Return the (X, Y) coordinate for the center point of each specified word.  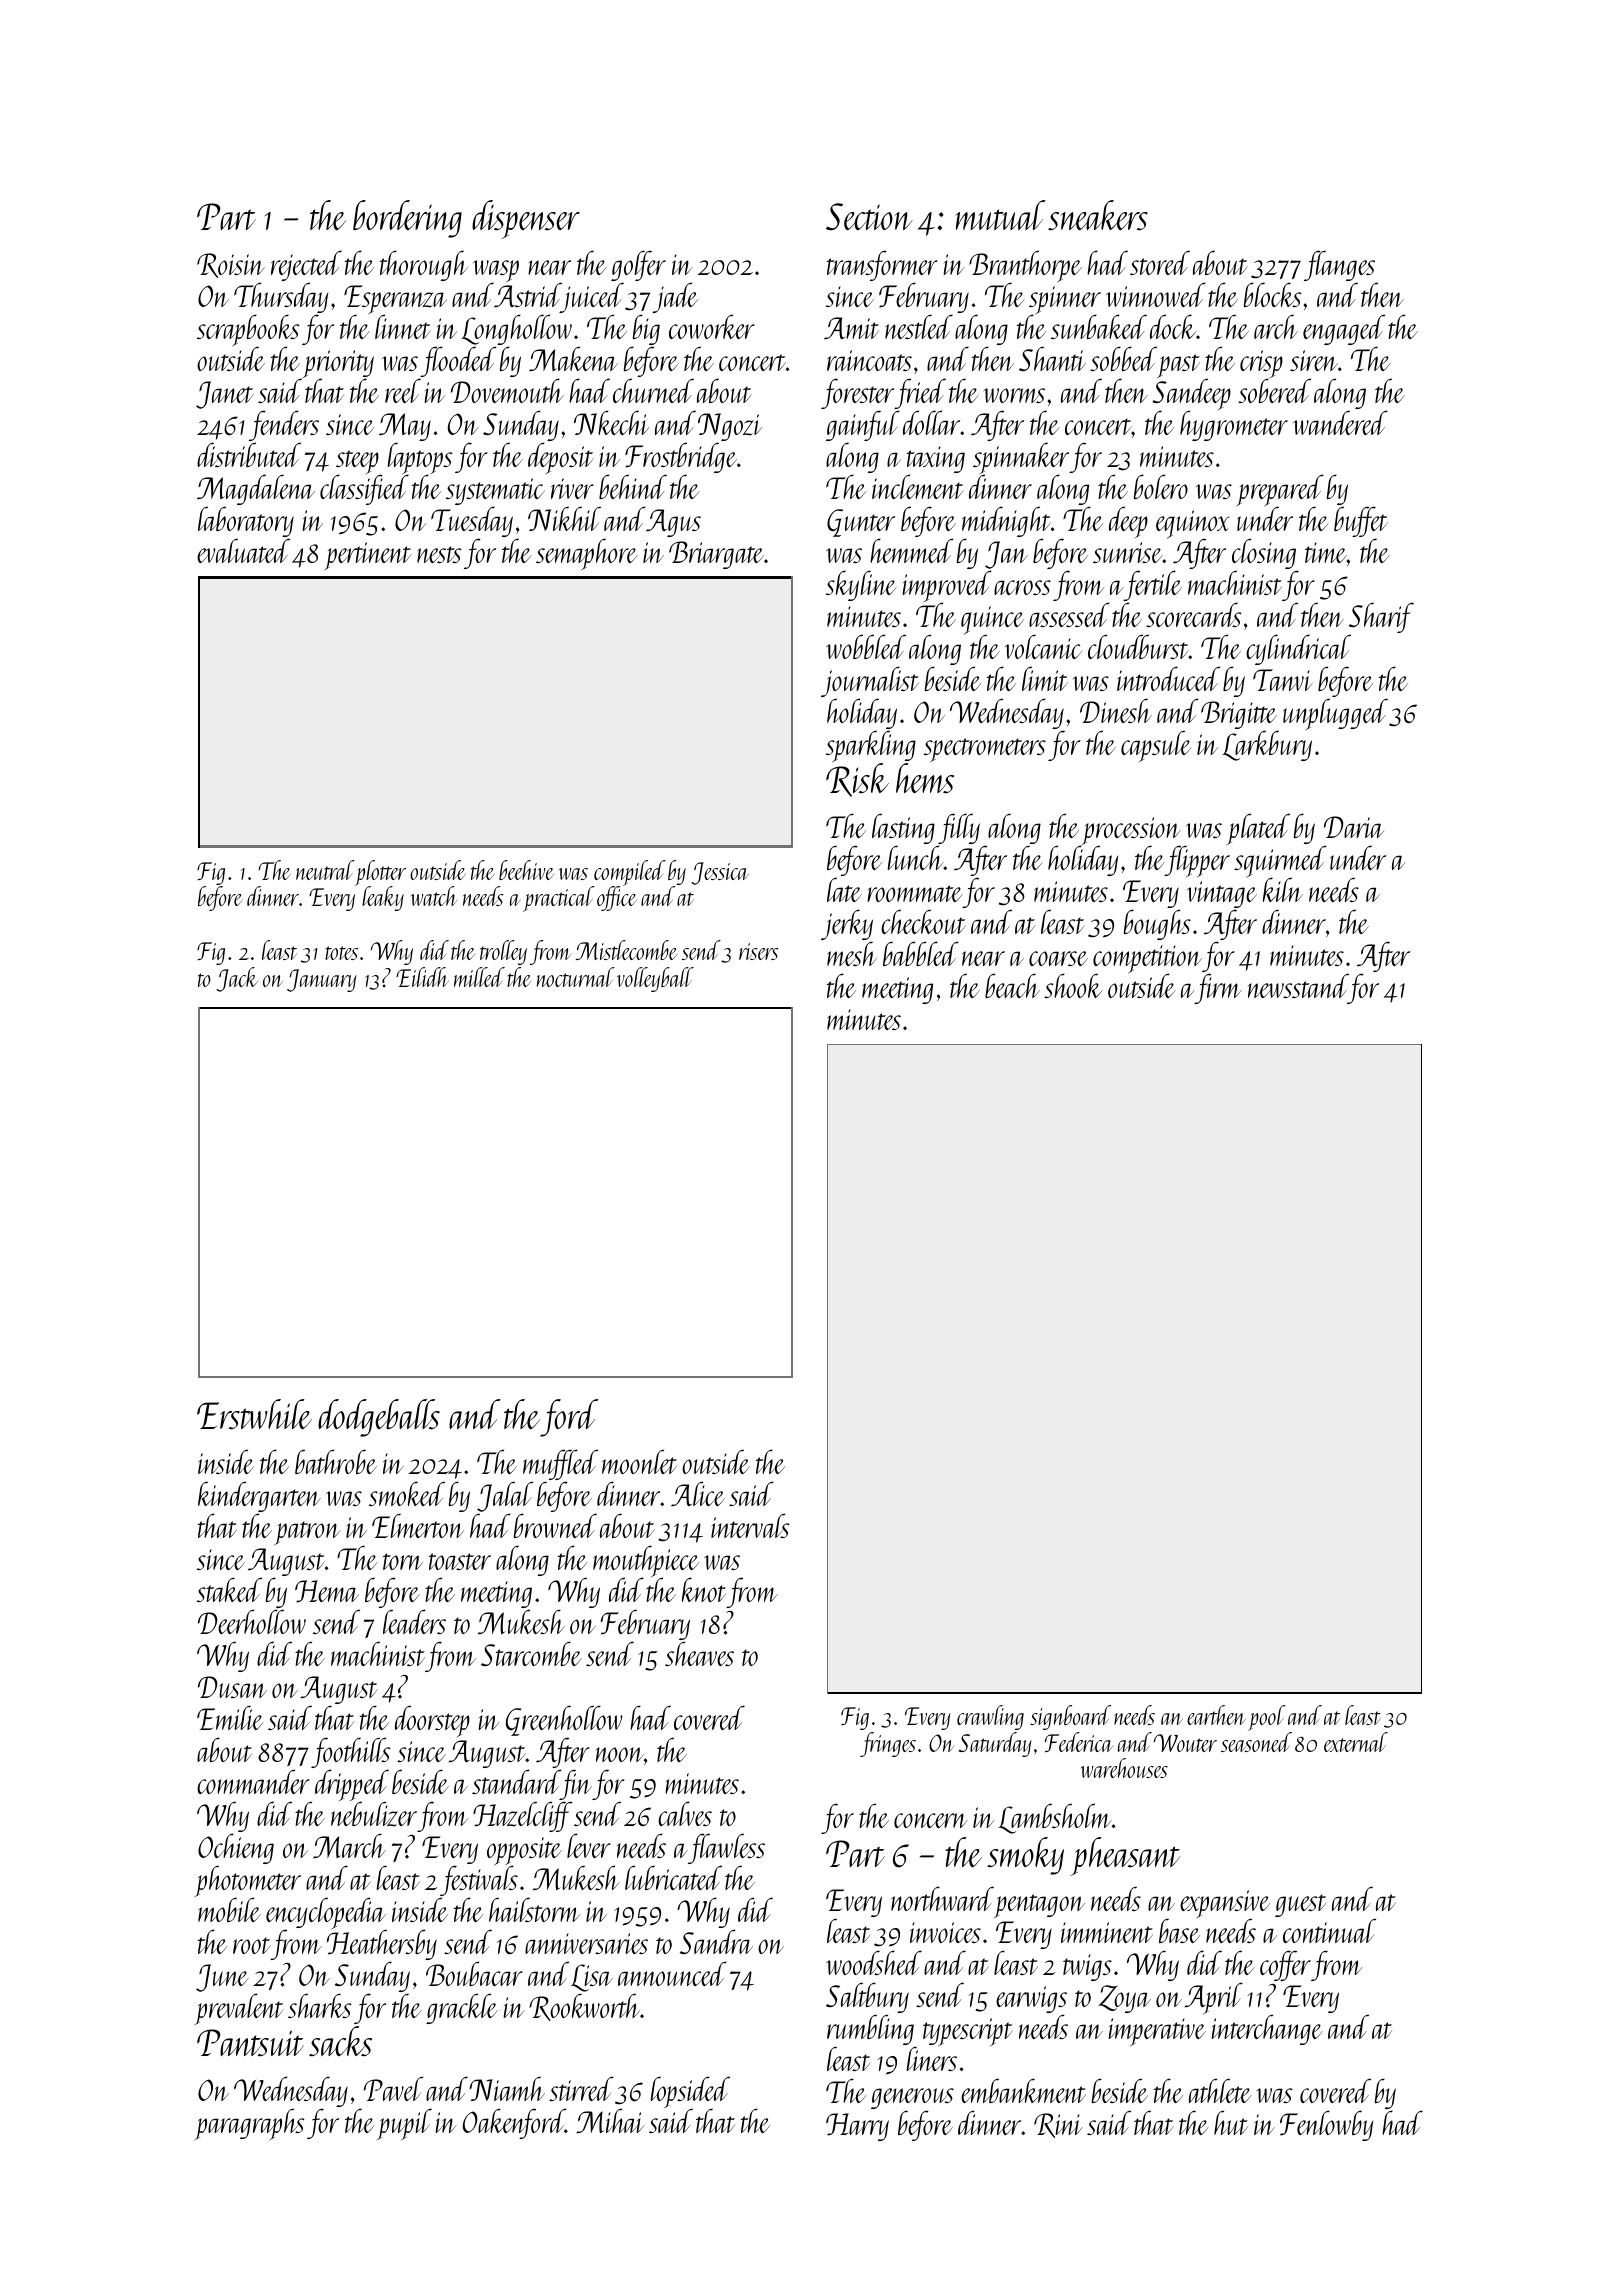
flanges (1339, 265)
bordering (407, 219)
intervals (750, 1525)
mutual (1000, 215)
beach (1012, 985)
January (322, 980)
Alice (698, 1493)
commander (253, 1781)
